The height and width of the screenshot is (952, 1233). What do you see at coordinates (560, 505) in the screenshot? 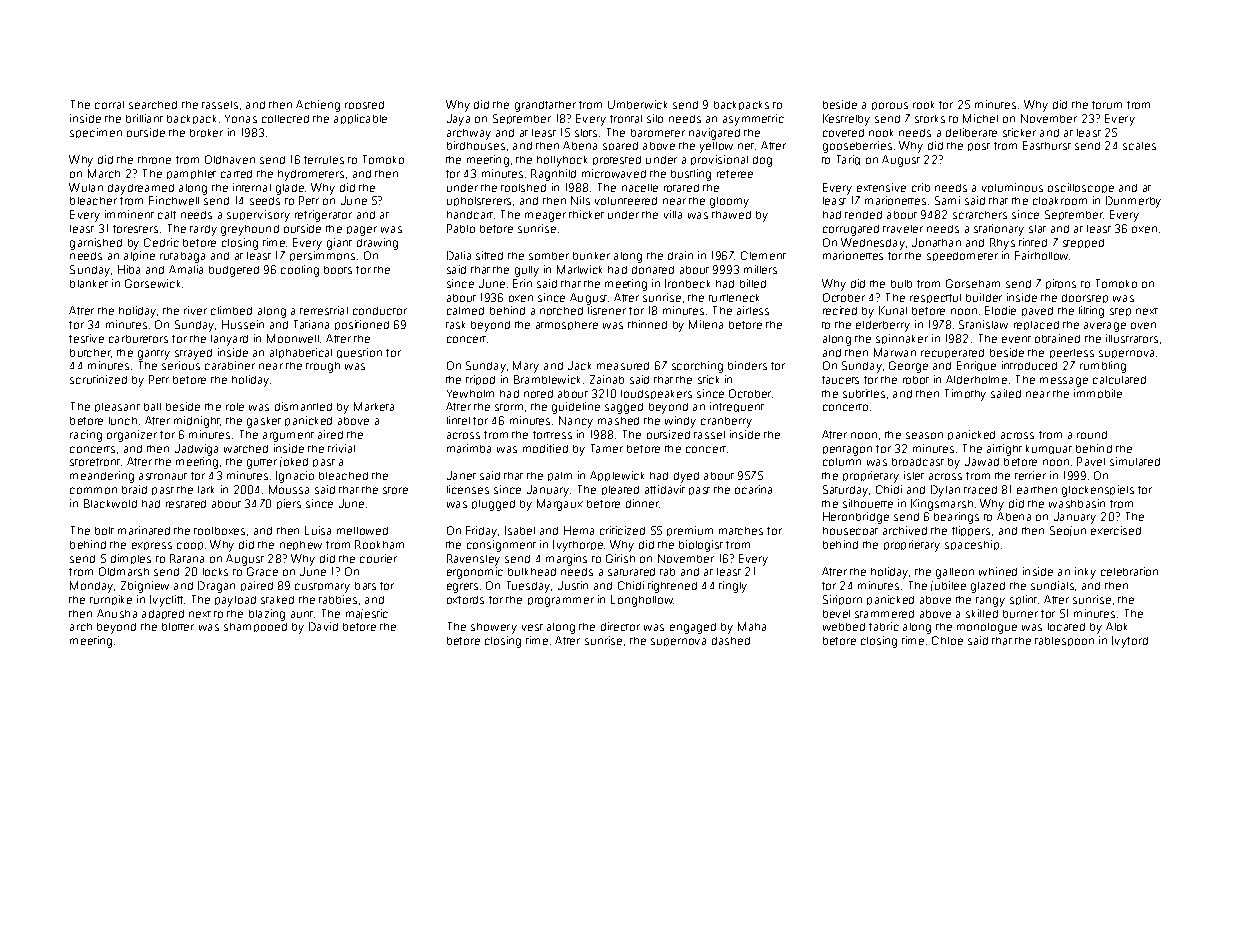
I see `Margaux` at bounding box center [560, 505].
